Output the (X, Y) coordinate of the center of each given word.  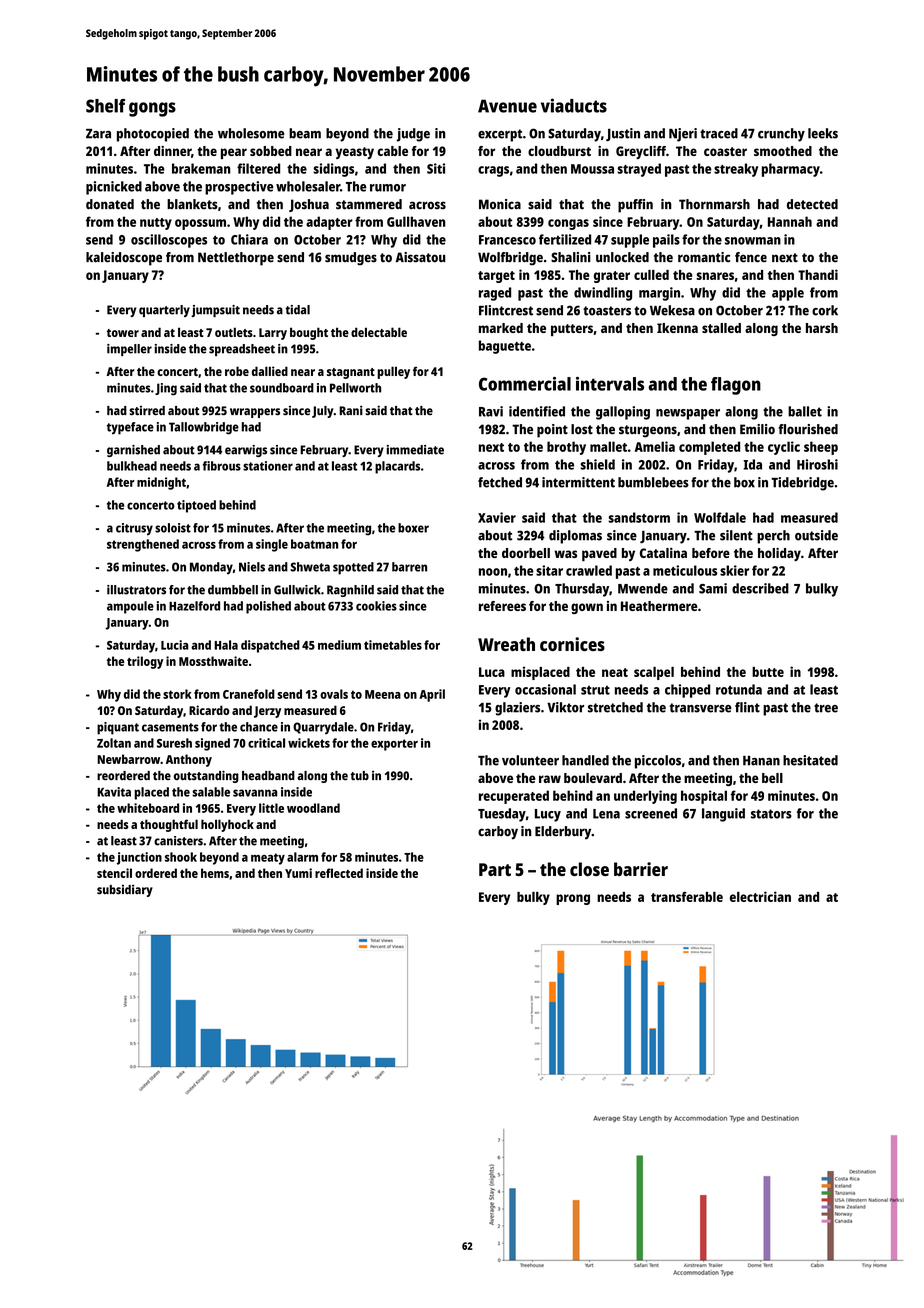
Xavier (497, 517)
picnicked (114, 188)
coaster (725, 151)
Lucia (174, 645)
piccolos (658, 762)
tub (359, 776)
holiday (779, 554)
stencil (114, 873)
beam (305, 133)
